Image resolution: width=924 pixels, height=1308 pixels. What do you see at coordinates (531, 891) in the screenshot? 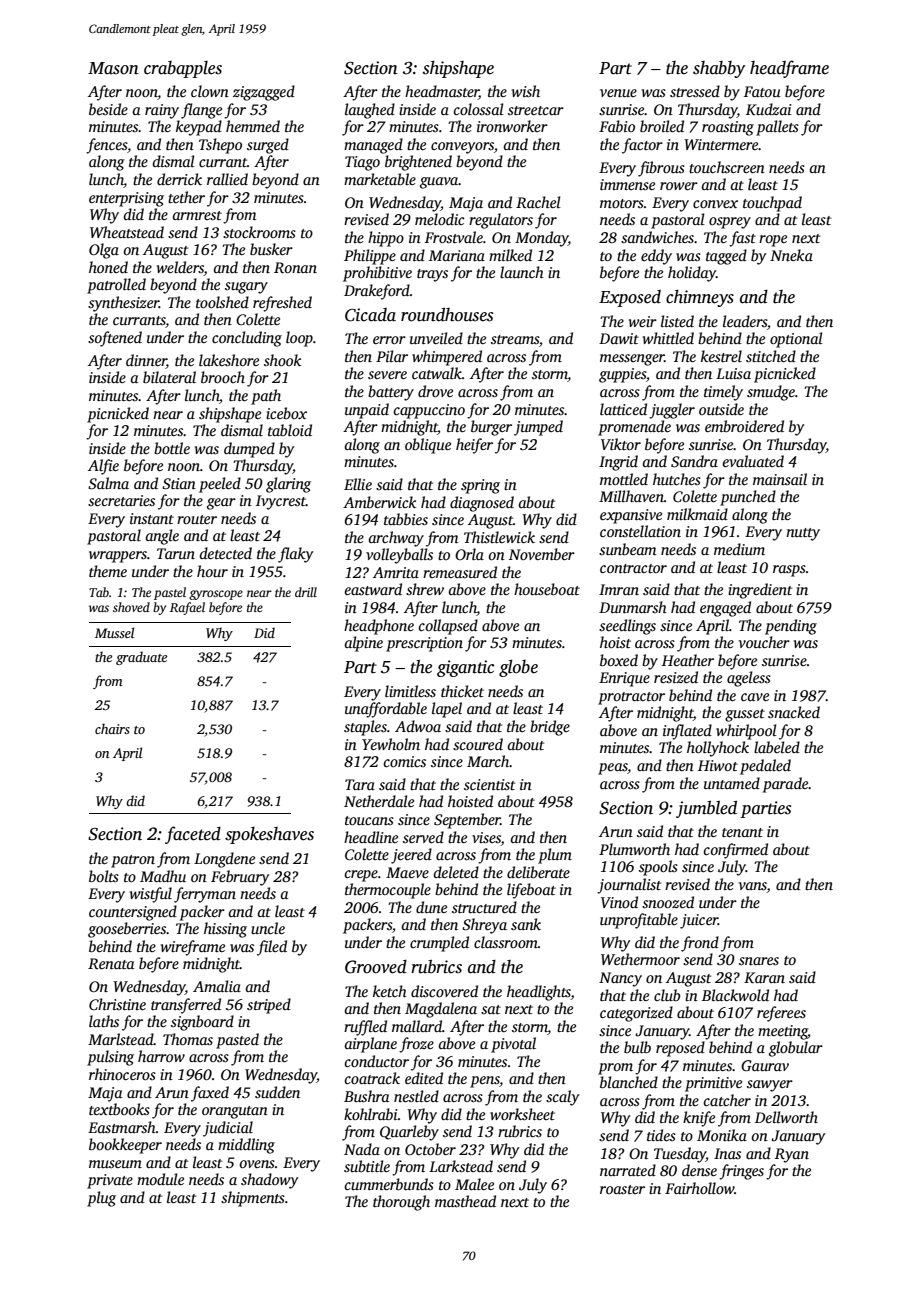
I see `lifeboat` at bounding box center [531, 891].
